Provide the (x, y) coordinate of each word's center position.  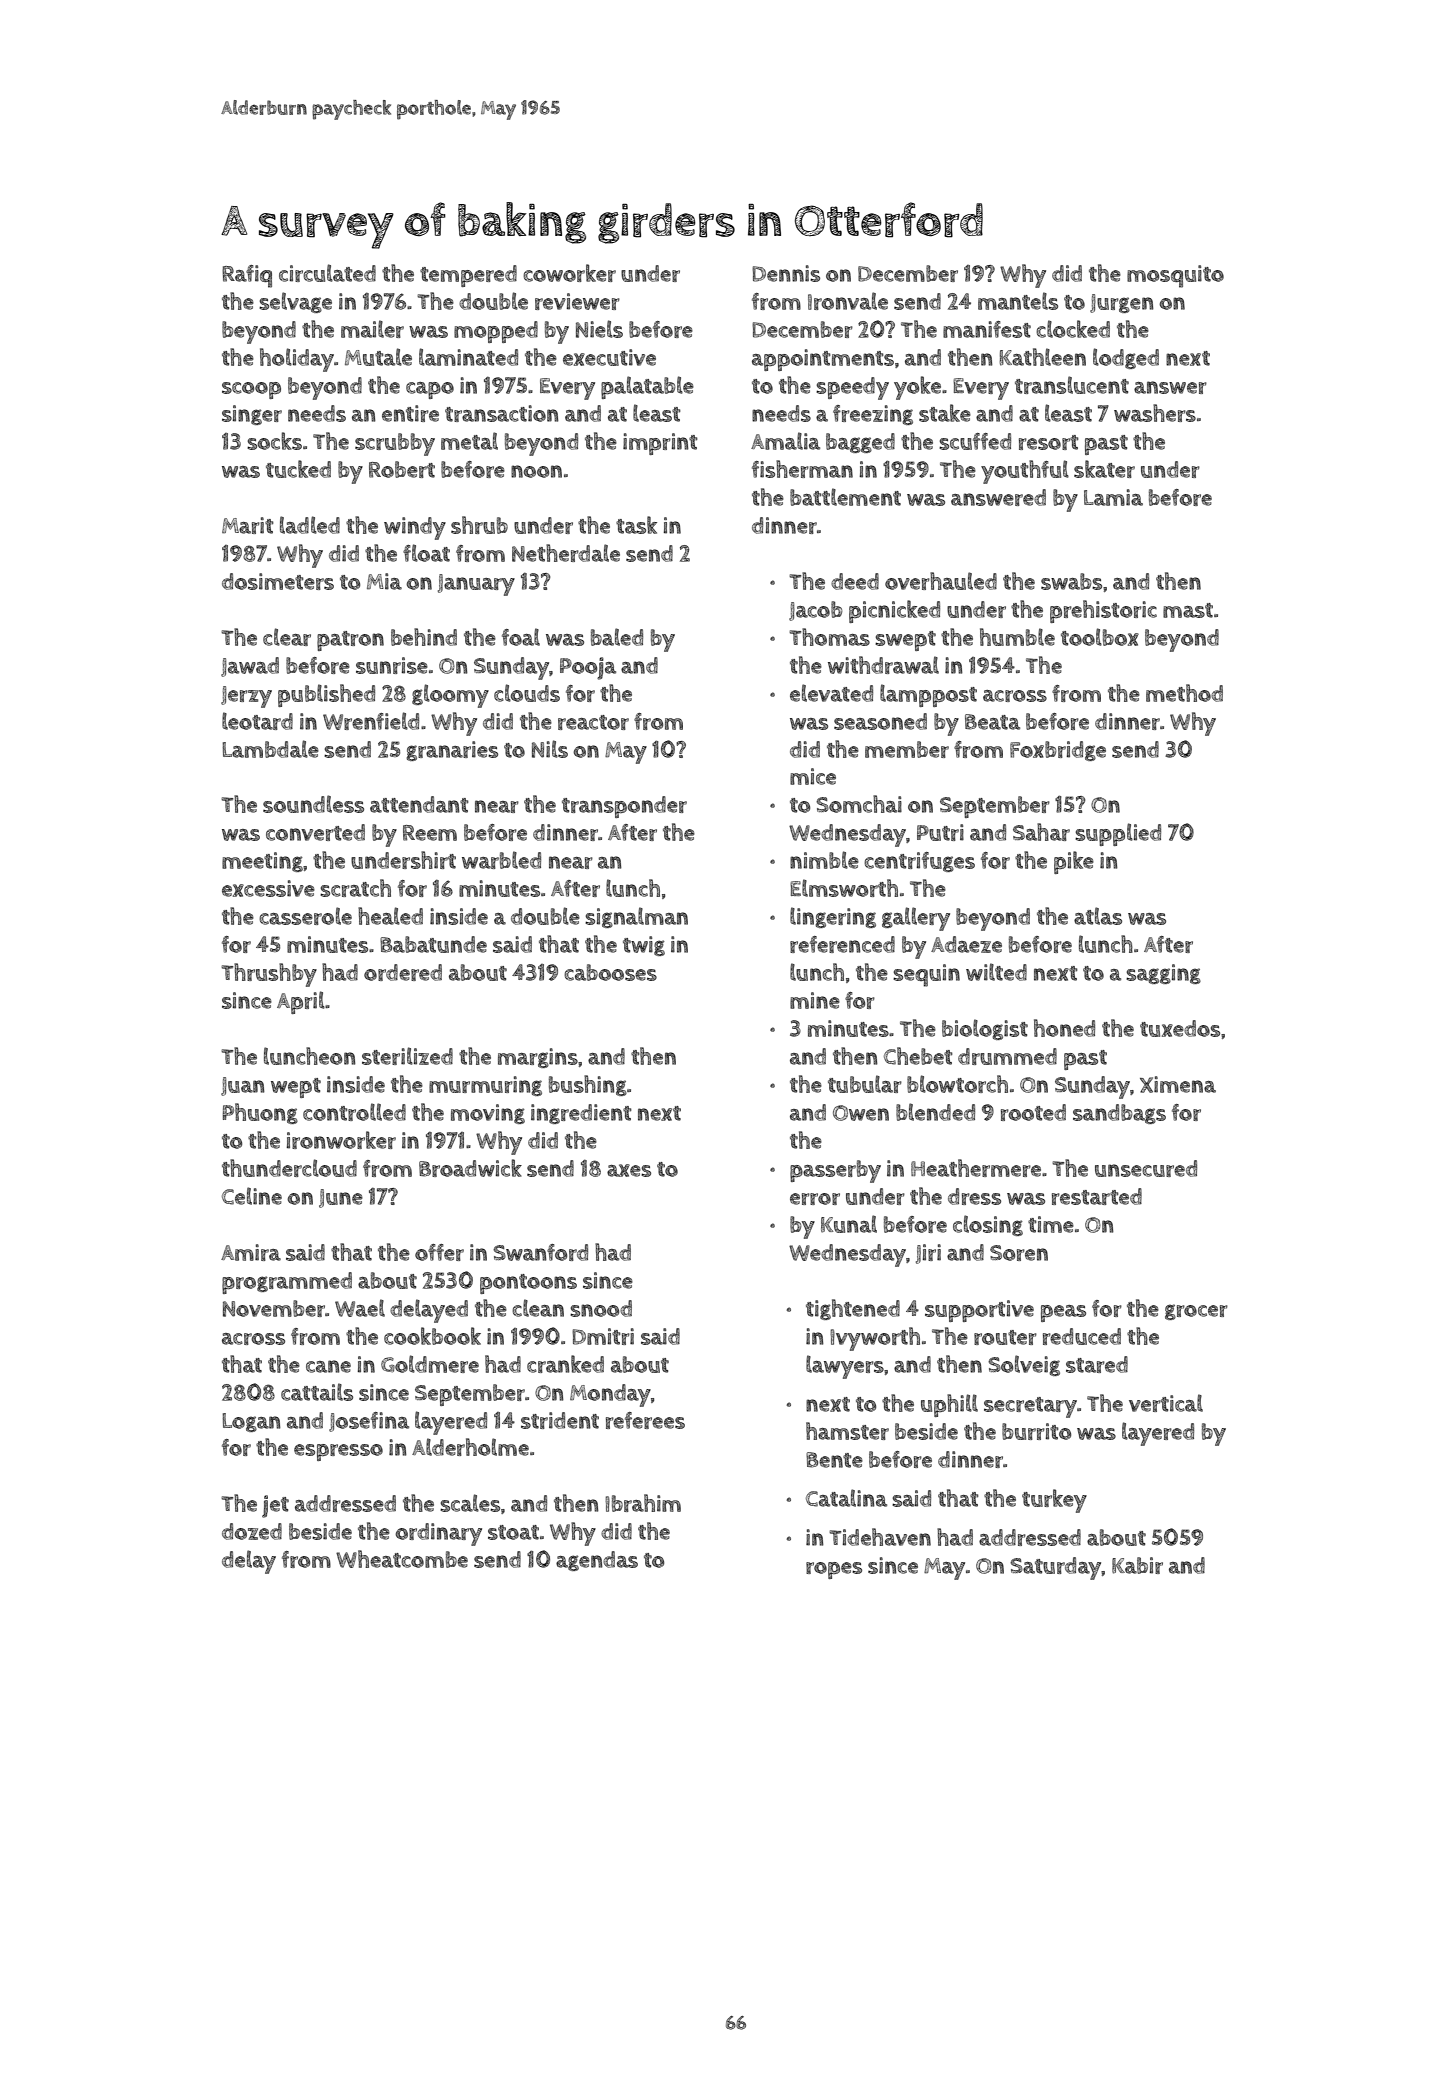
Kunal (849, 1224)
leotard (257, 721)
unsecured (1146, 1168)
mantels (1018, 301)
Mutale (378, 357)
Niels (599, 329)
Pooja (588, 668)
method (1184, 693)
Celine (252, 1196)
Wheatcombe (402, 1559)
